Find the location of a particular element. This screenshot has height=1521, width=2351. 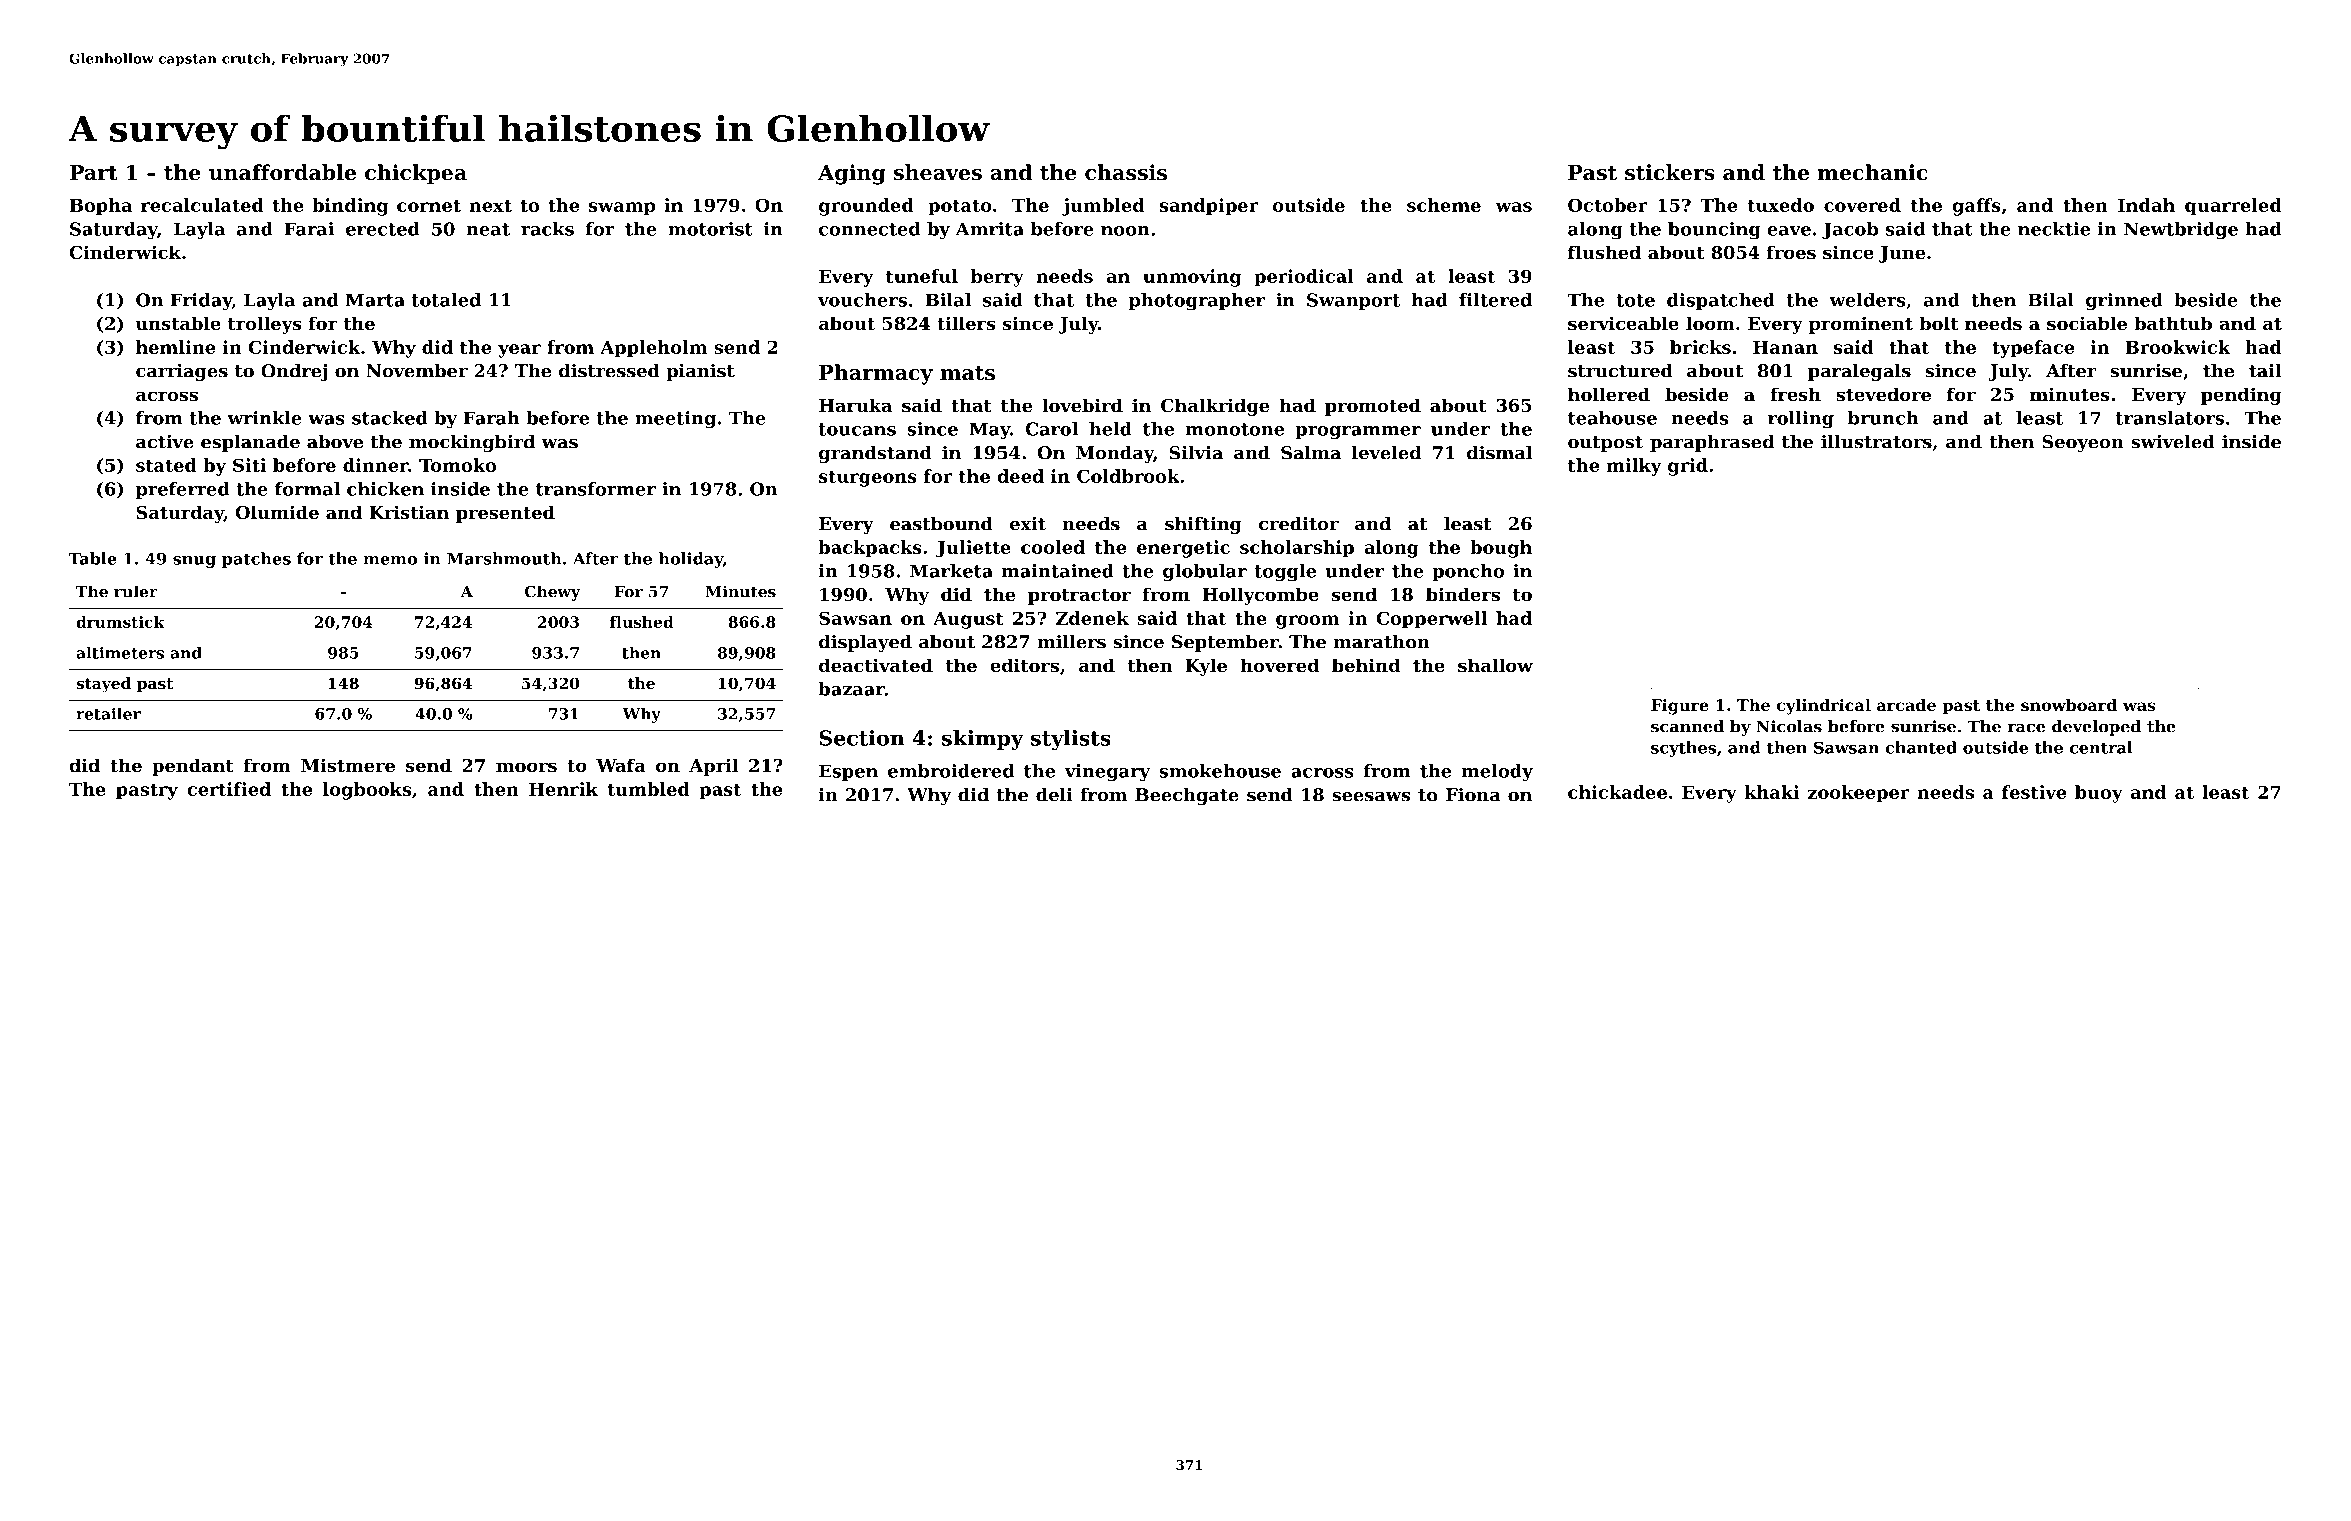

hemline is located at coordinates (175, 347).
